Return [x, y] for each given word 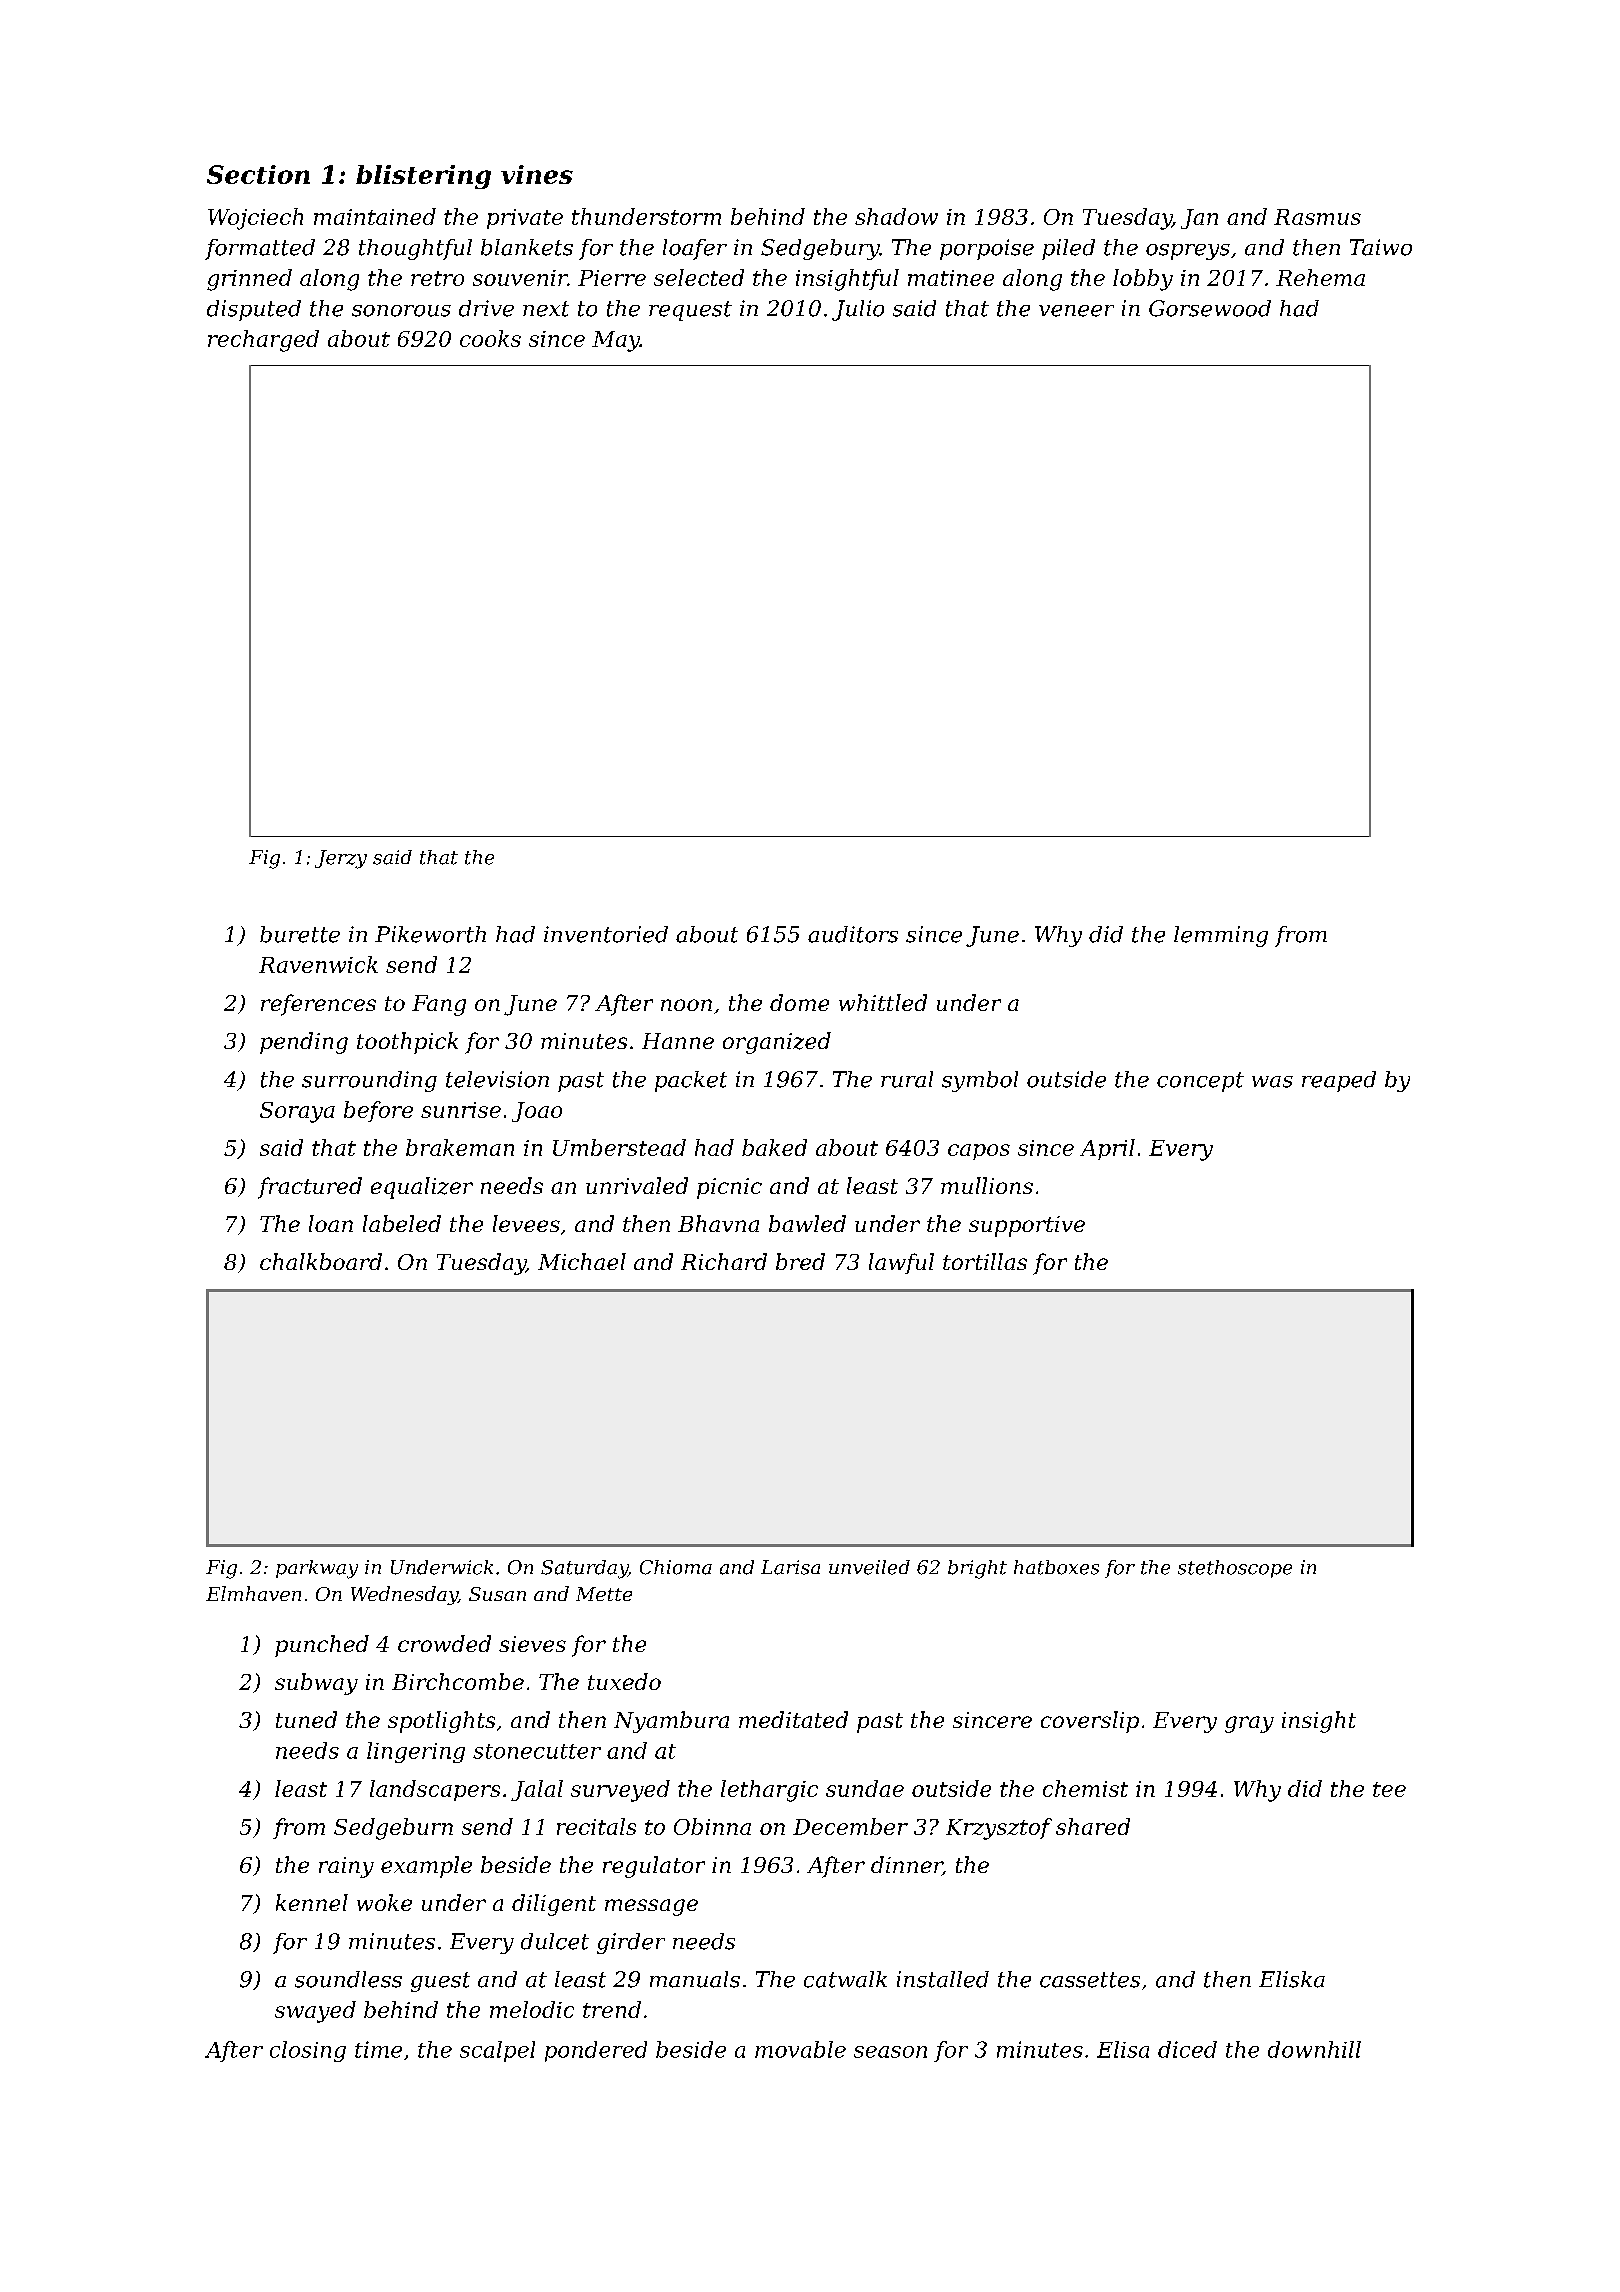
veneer [1076, 311]
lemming [1221, 936]
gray [1249, 1724]
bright [977, 1569]
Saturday [584, 1569]
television [497, 1079]
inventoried [606, 934]
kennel [312, 1902]
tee [1389, 1789]
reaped [1339, 1081]
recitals [596, 1826]
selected [699, 277]
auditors [853, 934]
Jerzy [341, 859]
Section [258, 174]
